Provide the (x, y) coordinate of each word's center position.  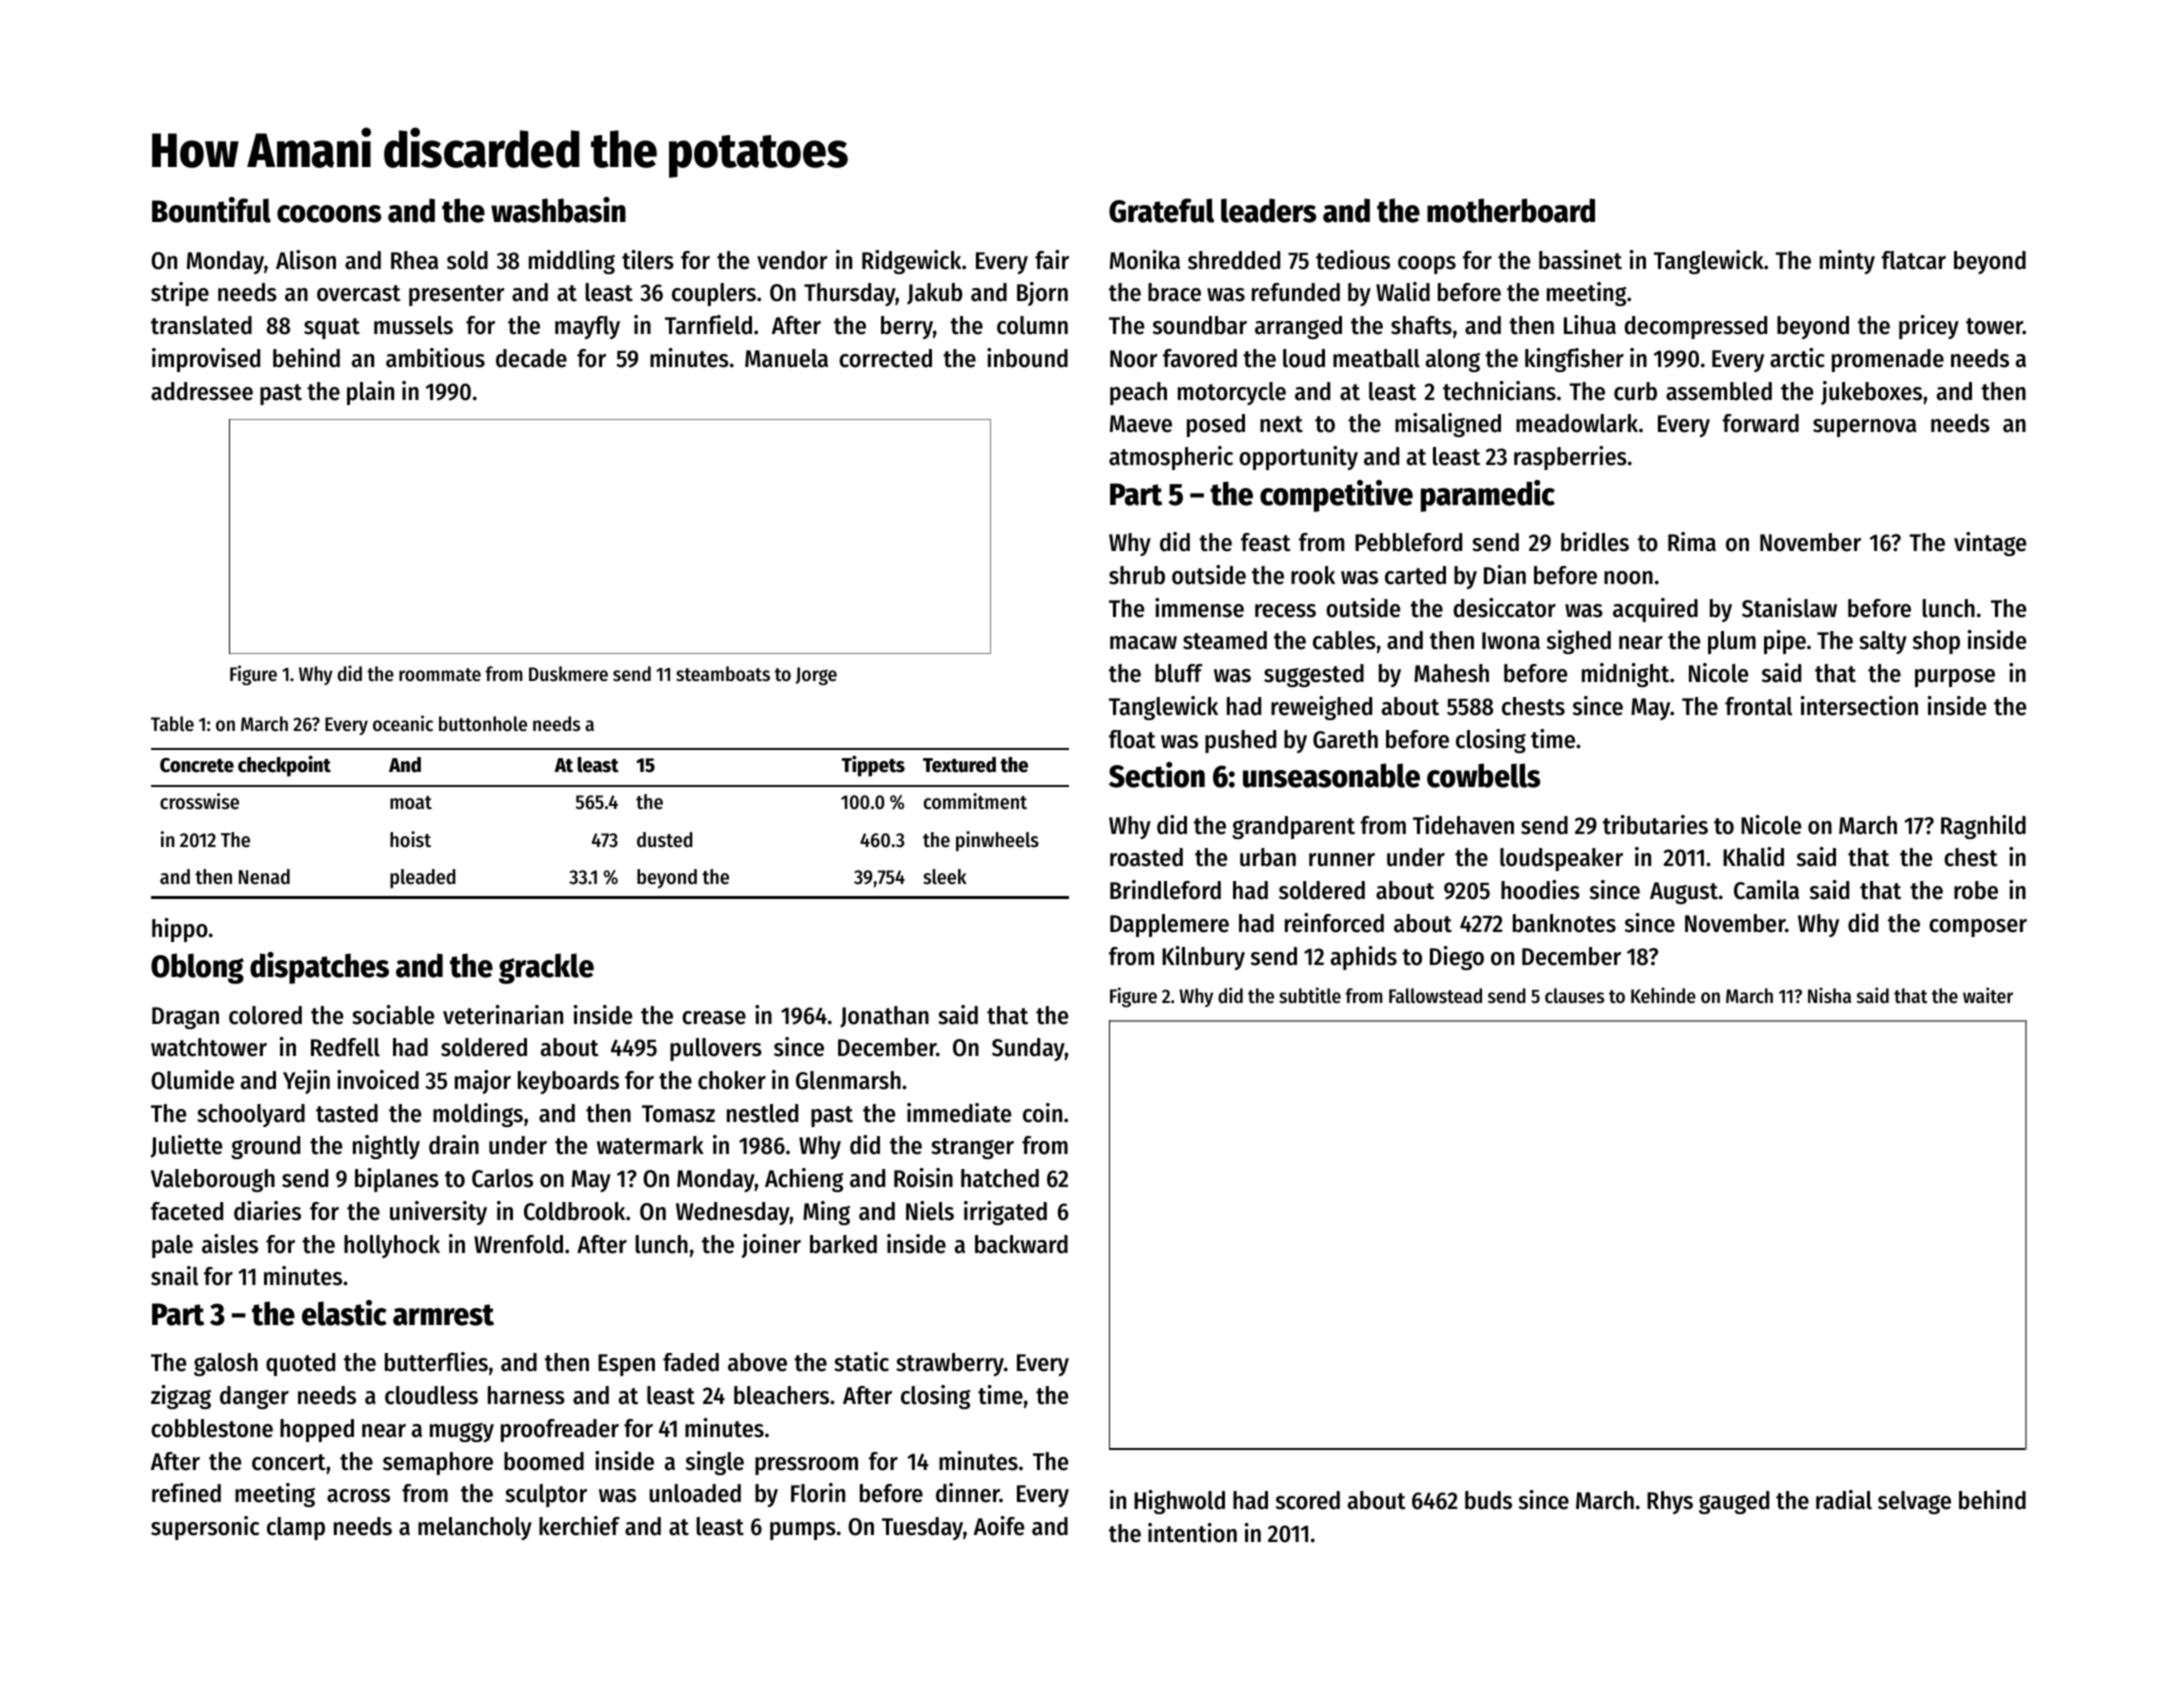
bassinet (1580, 260)
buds (1488, 1500)
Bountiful (211, 210)
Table (172, 724)
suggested (1314, 675)
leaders (1268, 210)
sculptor (546, 1495)
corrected (885, 358)
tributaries (1655, 825)
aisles (230, 1244)
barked (843, 1244)
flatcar (1913, 260)
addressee (202, 391)
